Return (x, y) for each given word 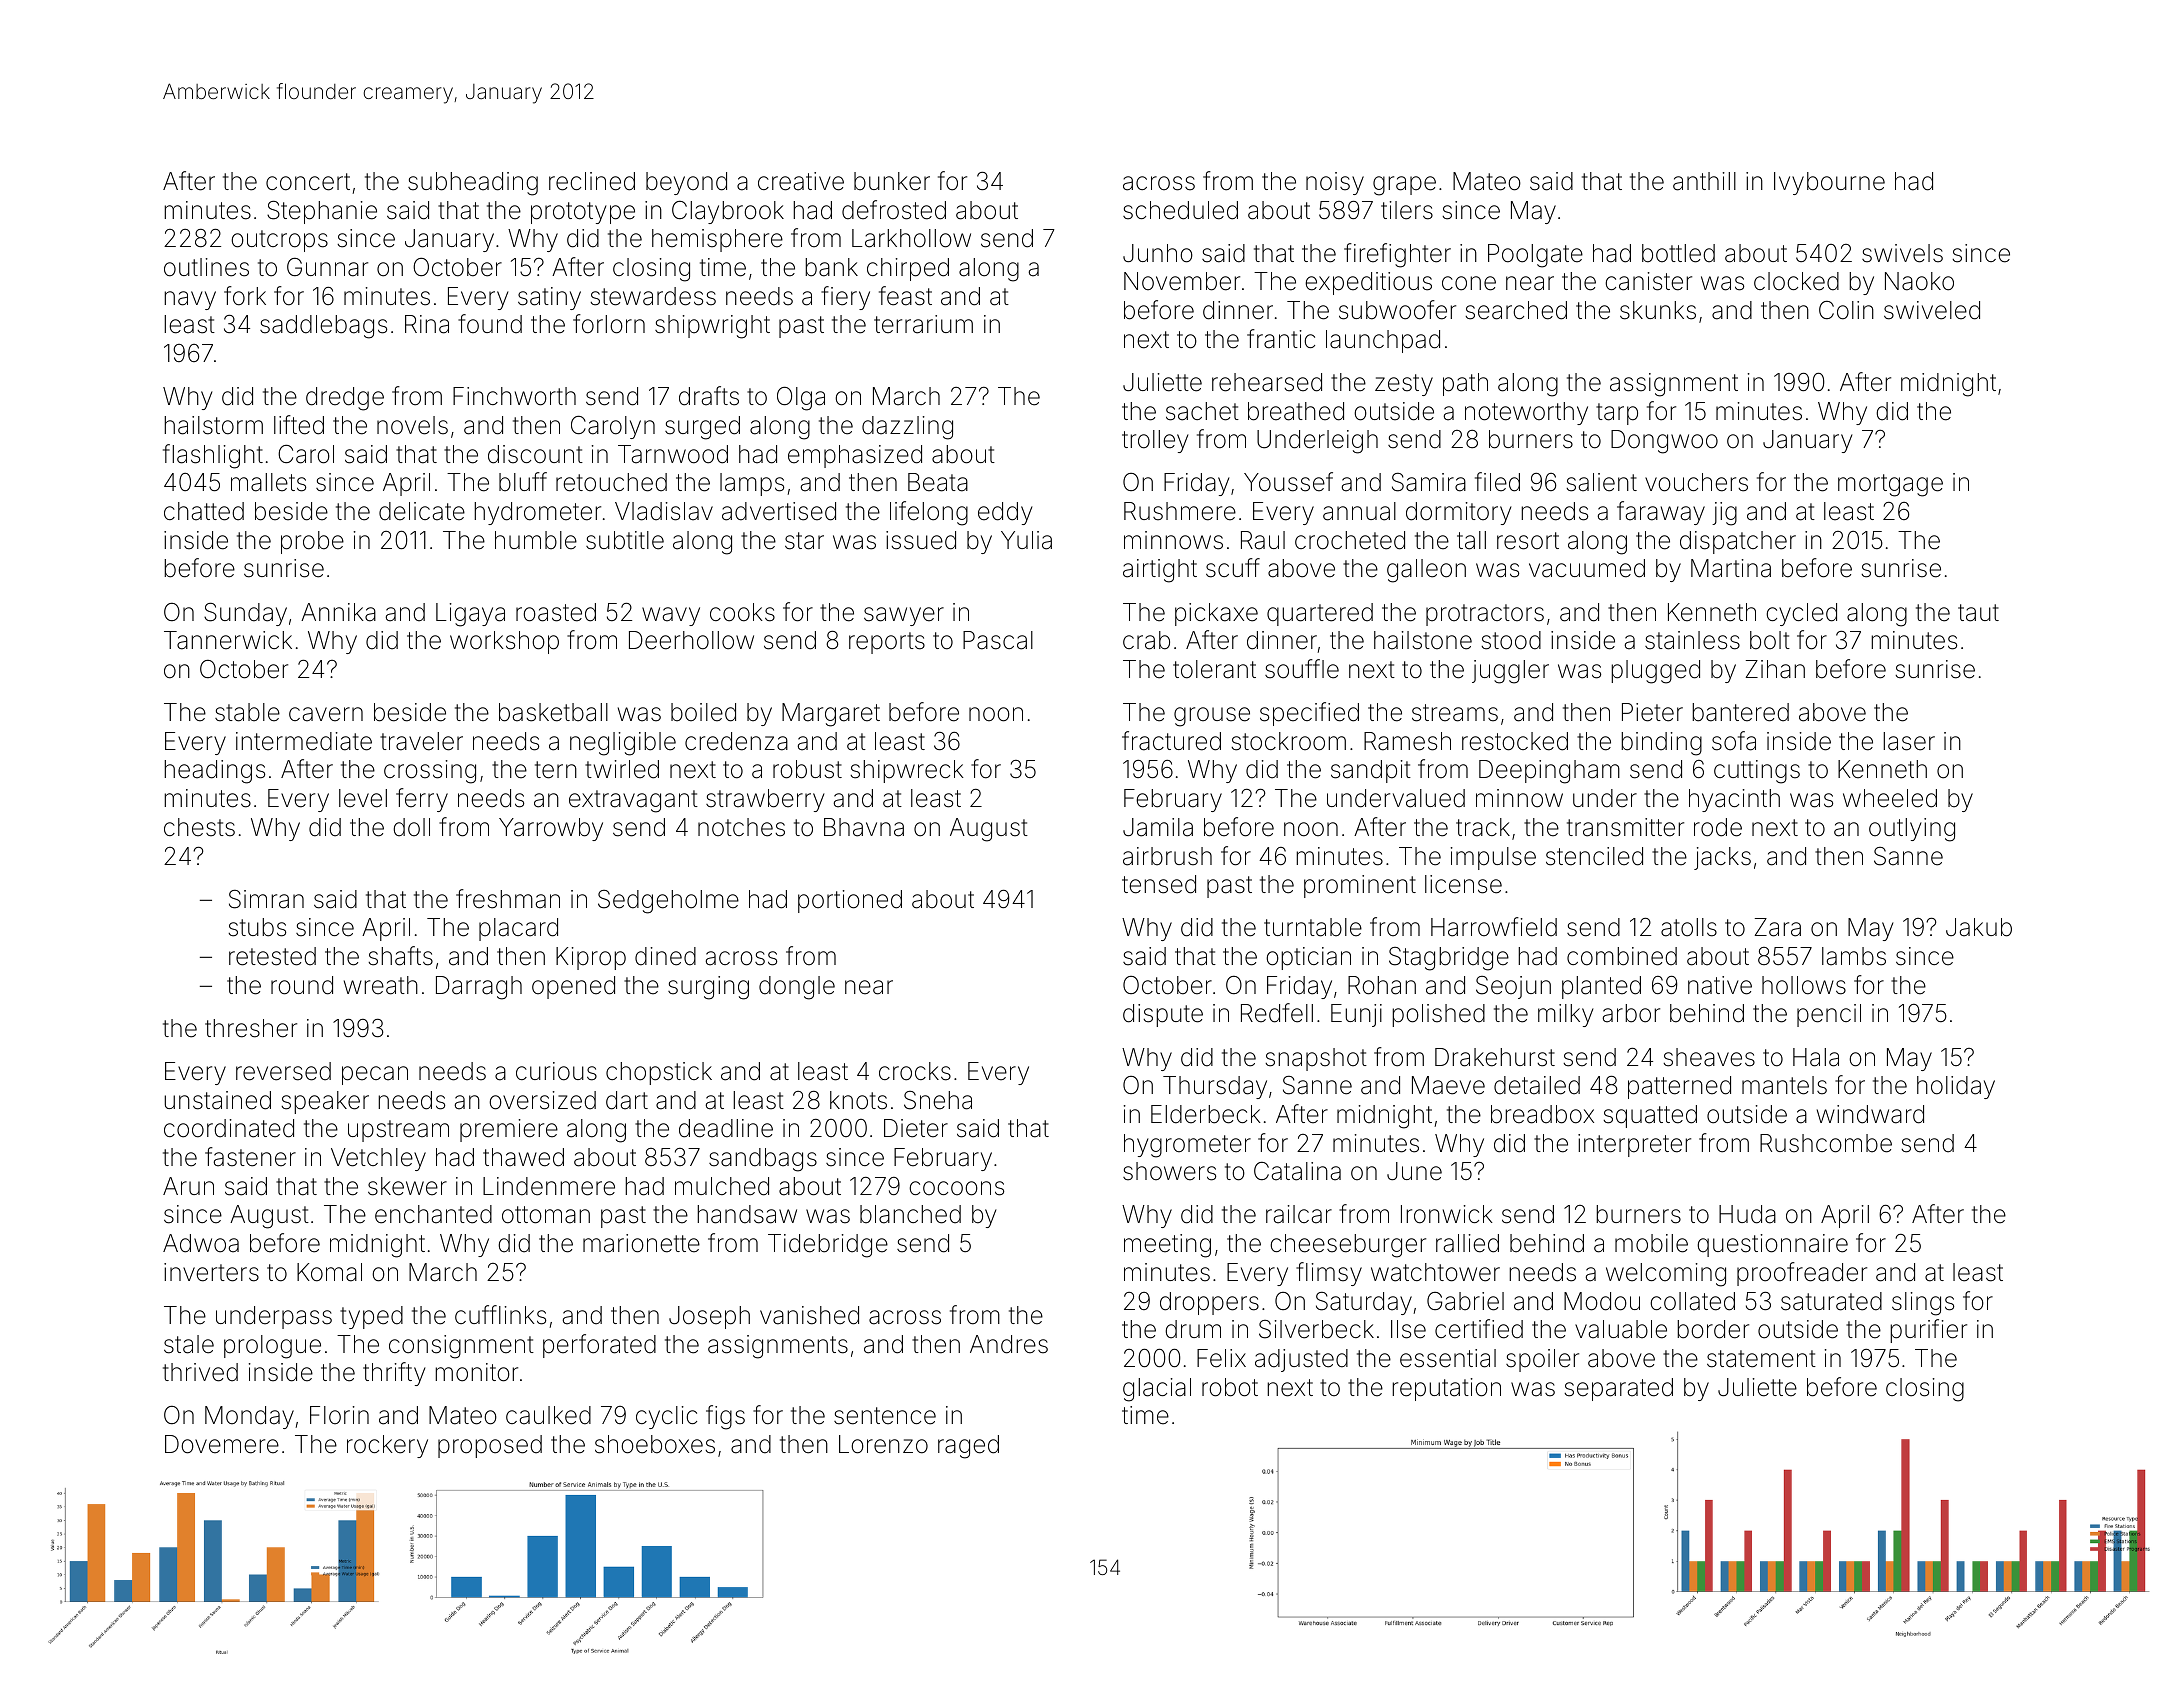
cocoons (956, 1188)
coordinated (229, 1128)
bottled (1678, 253)
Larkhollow (911, 238)
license (1463, 884)
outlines (206, 267)
